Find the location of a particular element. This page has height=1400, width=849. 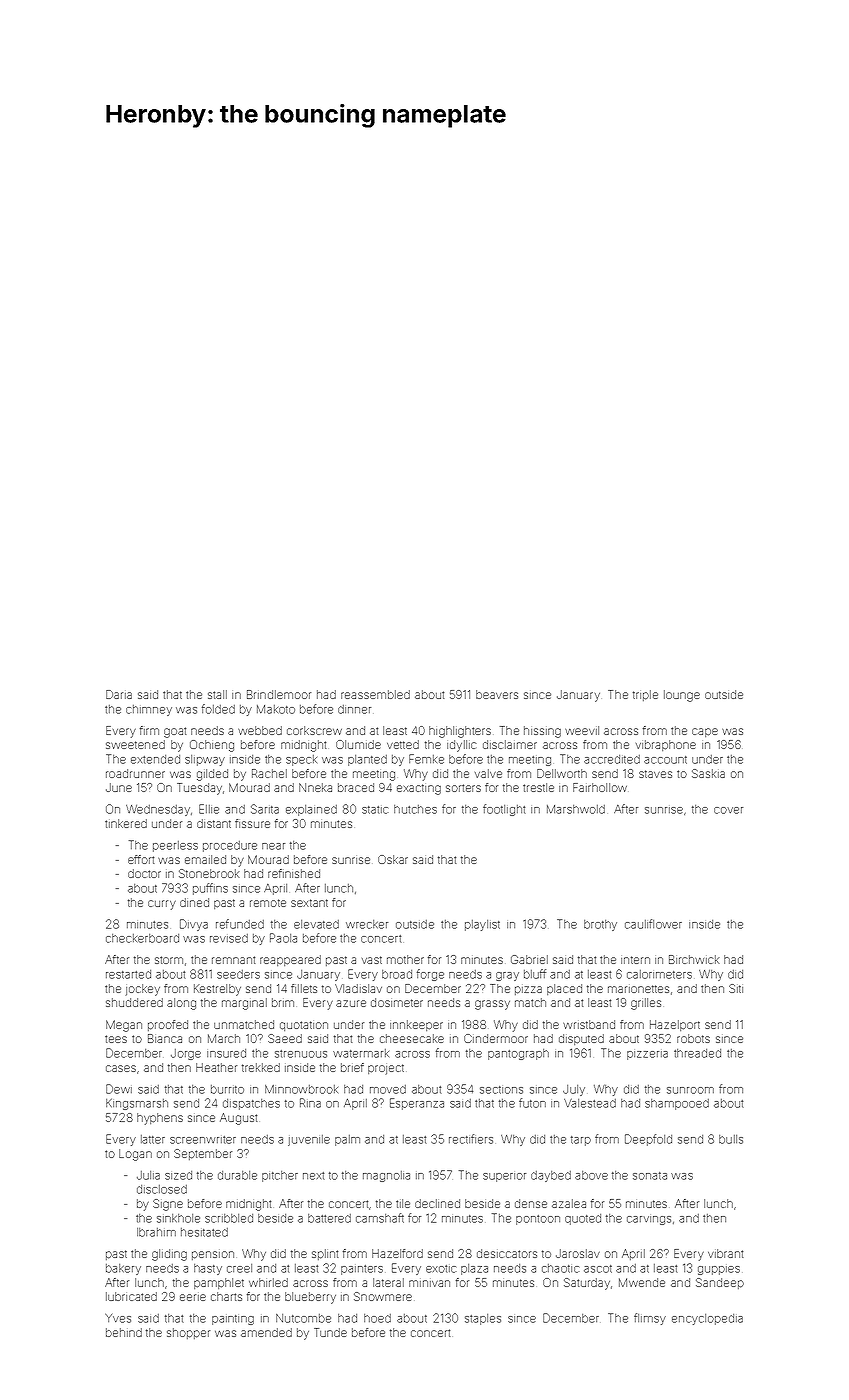

behind is located at coordinates (124, 1332).
